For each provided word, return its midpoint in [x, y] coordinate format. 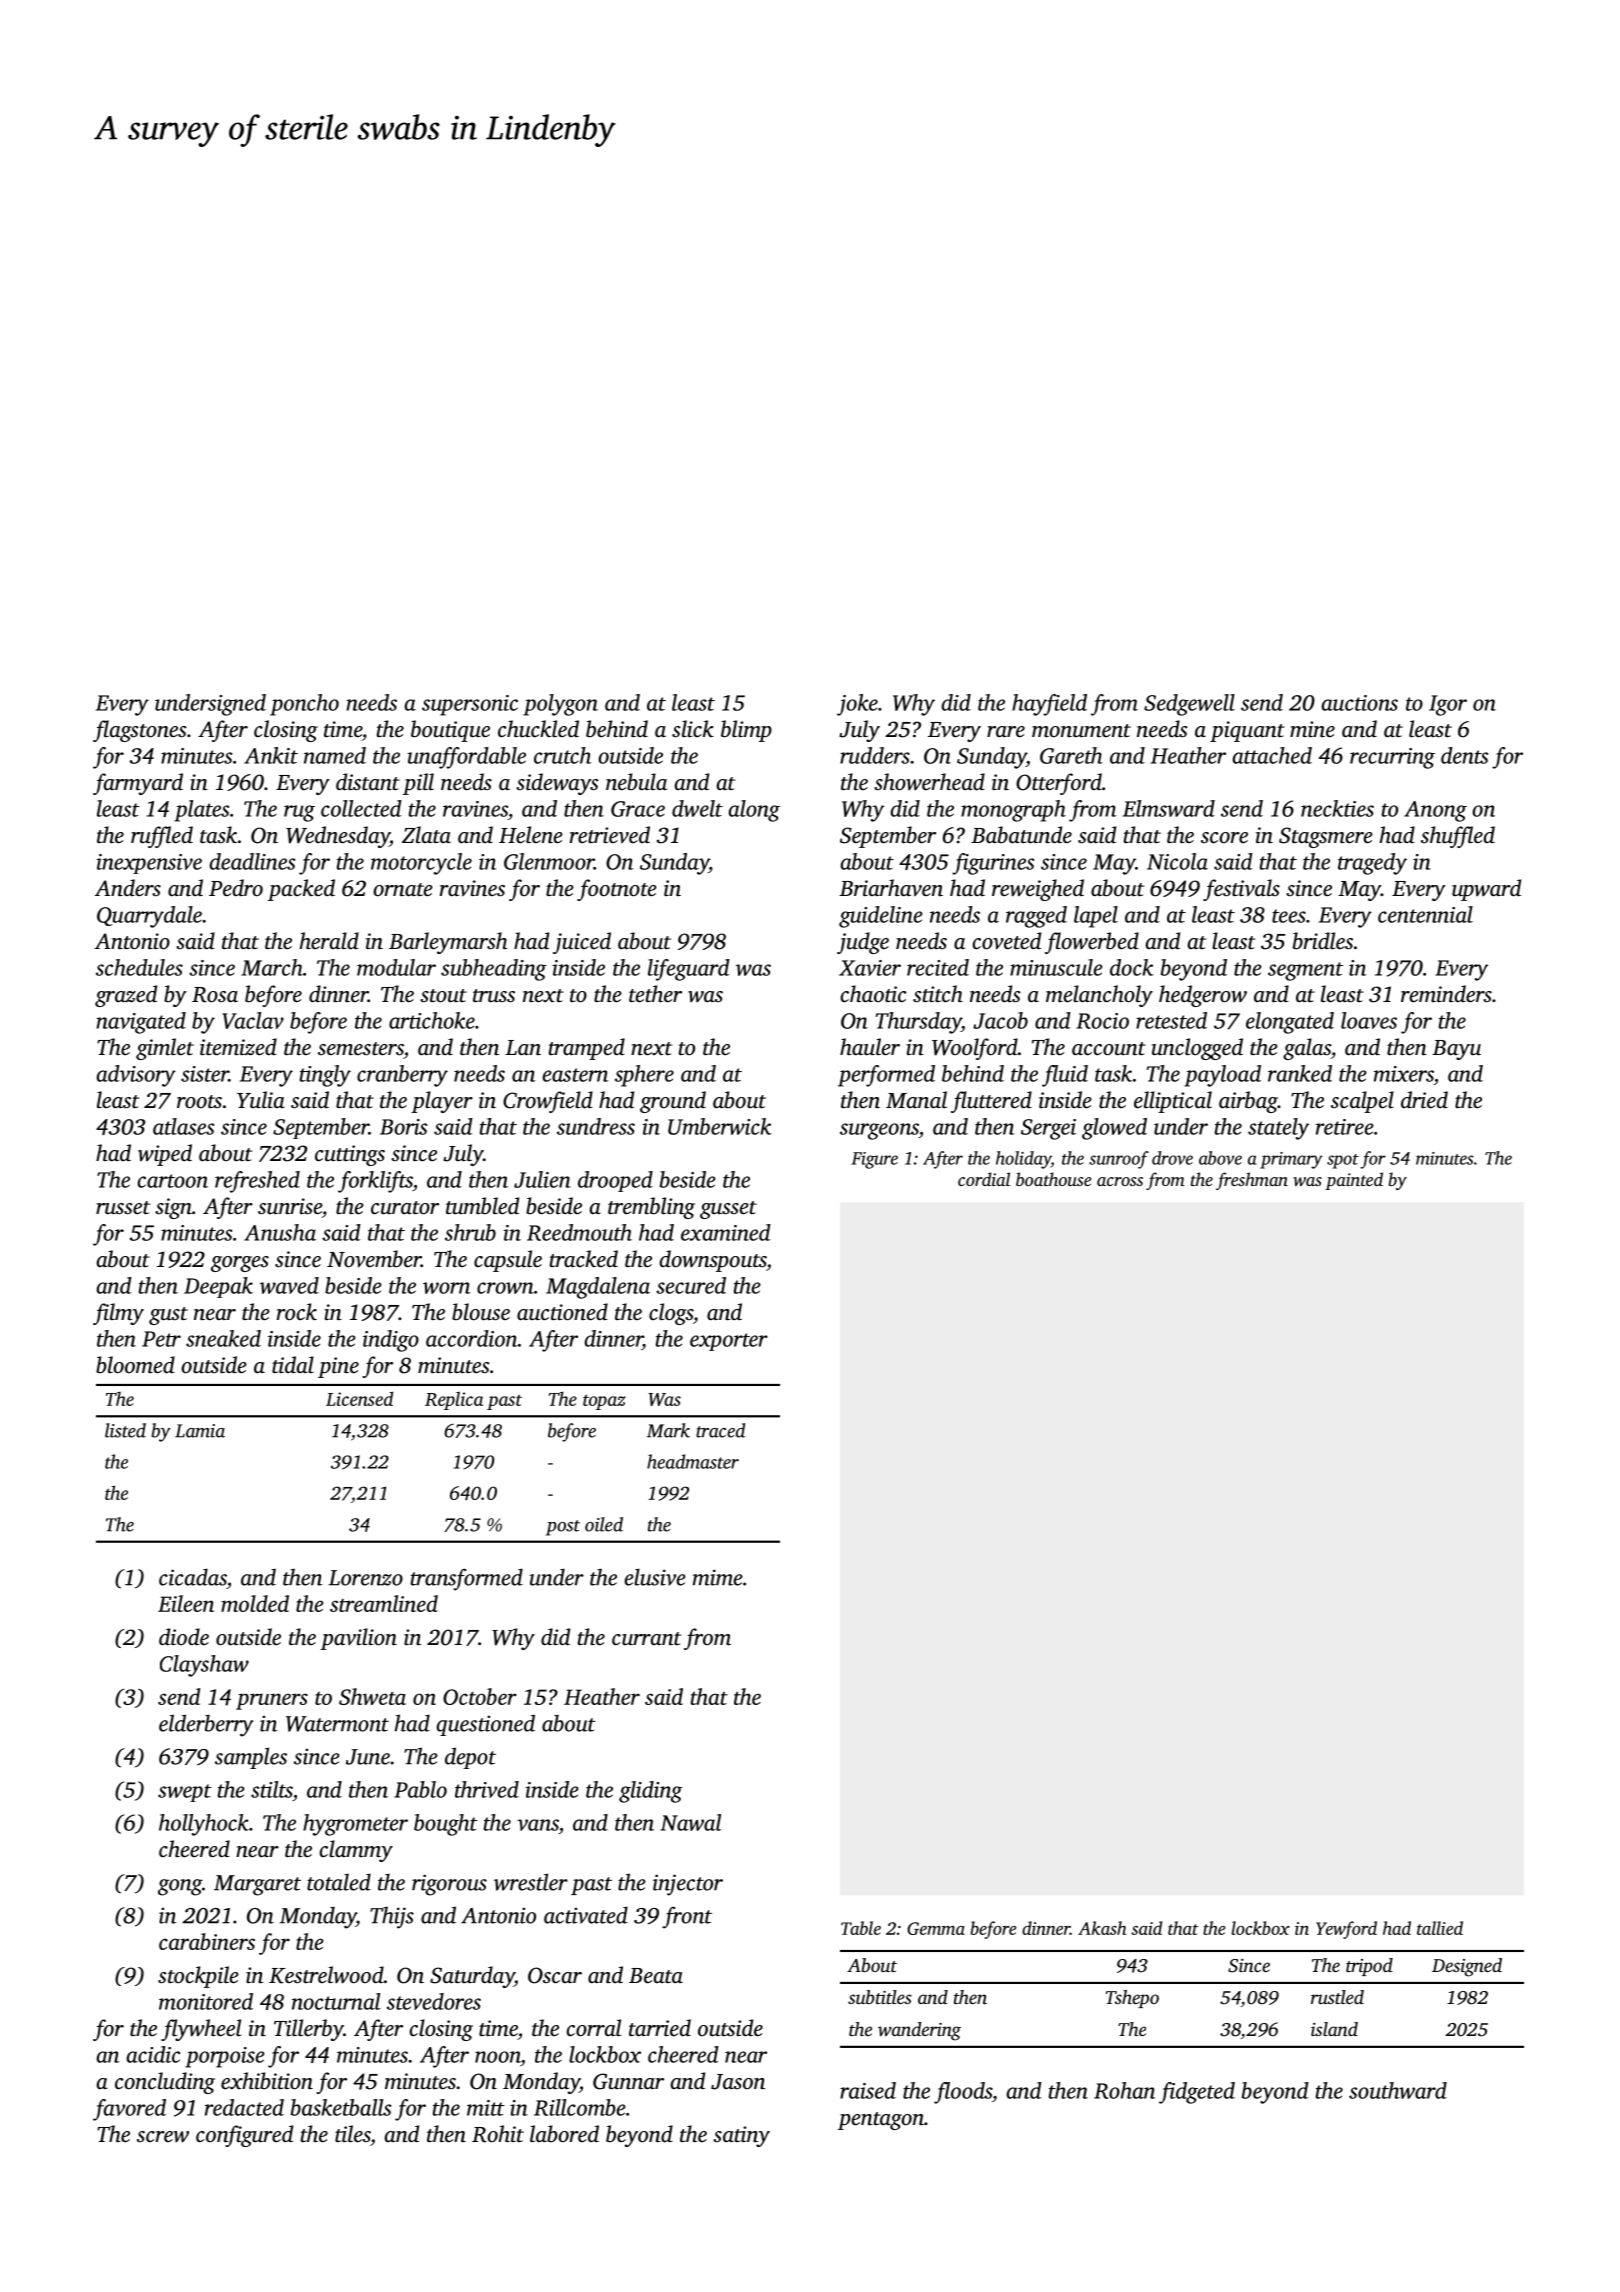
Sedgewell [1189, 705]
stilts [272, 1789]
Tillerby [309, 2030]
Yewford [1346, 1930]
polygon [560, 705]
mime [718, 1577]
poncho [304, 705]
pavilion [358, 1639]
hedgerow [1203, 996]
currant [646, 1639]
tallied [1440, 1928]
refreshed [257, 1182]
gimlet [165, 1049]
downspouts [712, 1261]
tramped [587, 1049]
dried [1424, 1100]
